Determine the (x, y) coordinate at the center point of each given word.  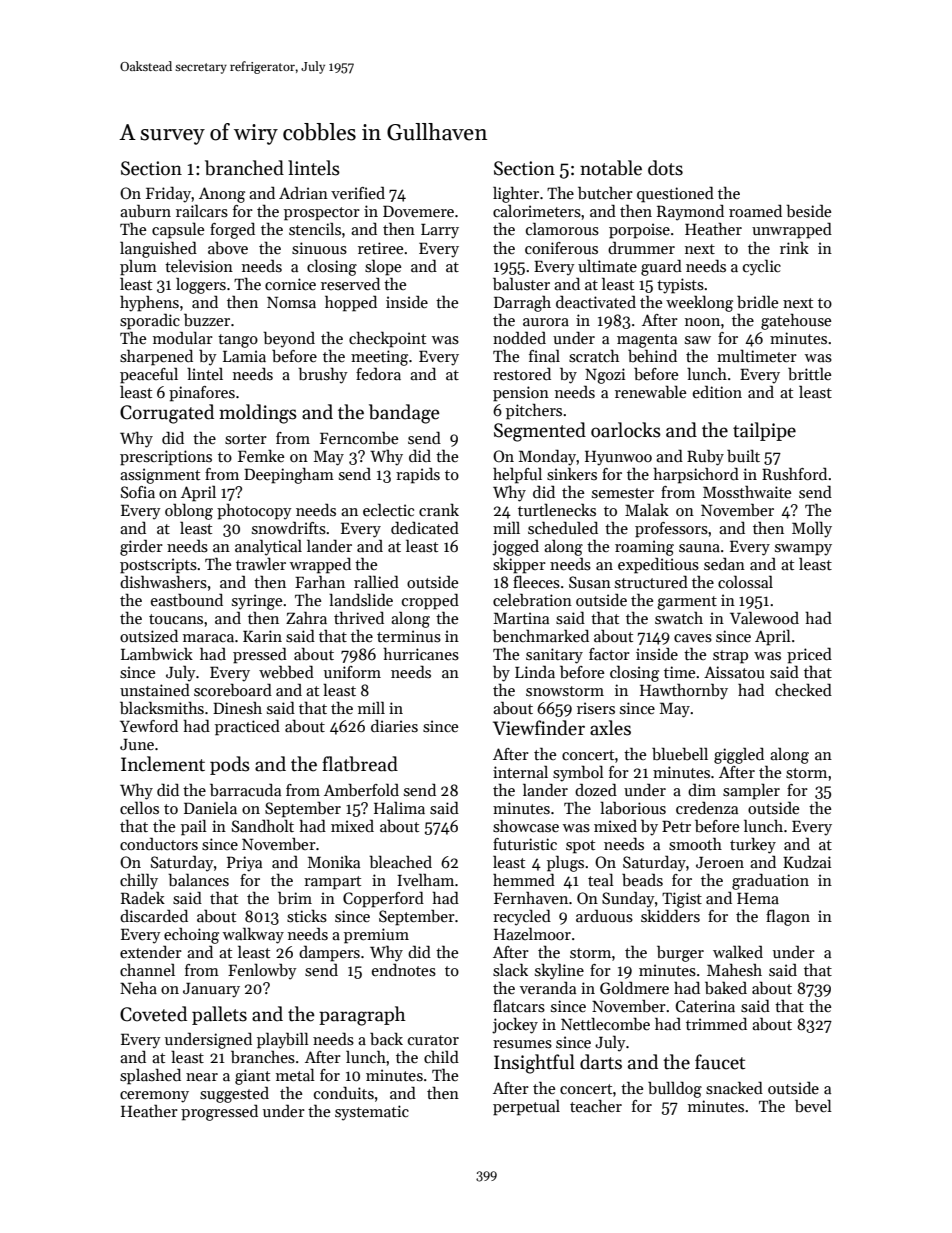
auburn (145, 211)
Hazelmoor (532, 934)
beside (808, 211)
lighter (516, 195)
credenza (707, 807)
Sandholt (263, 825)
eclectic (388, 510)
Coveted (153, 1014)
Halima (399, 808)
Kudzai (807, 862)
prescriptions (166, 458)
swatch (679, 617)
